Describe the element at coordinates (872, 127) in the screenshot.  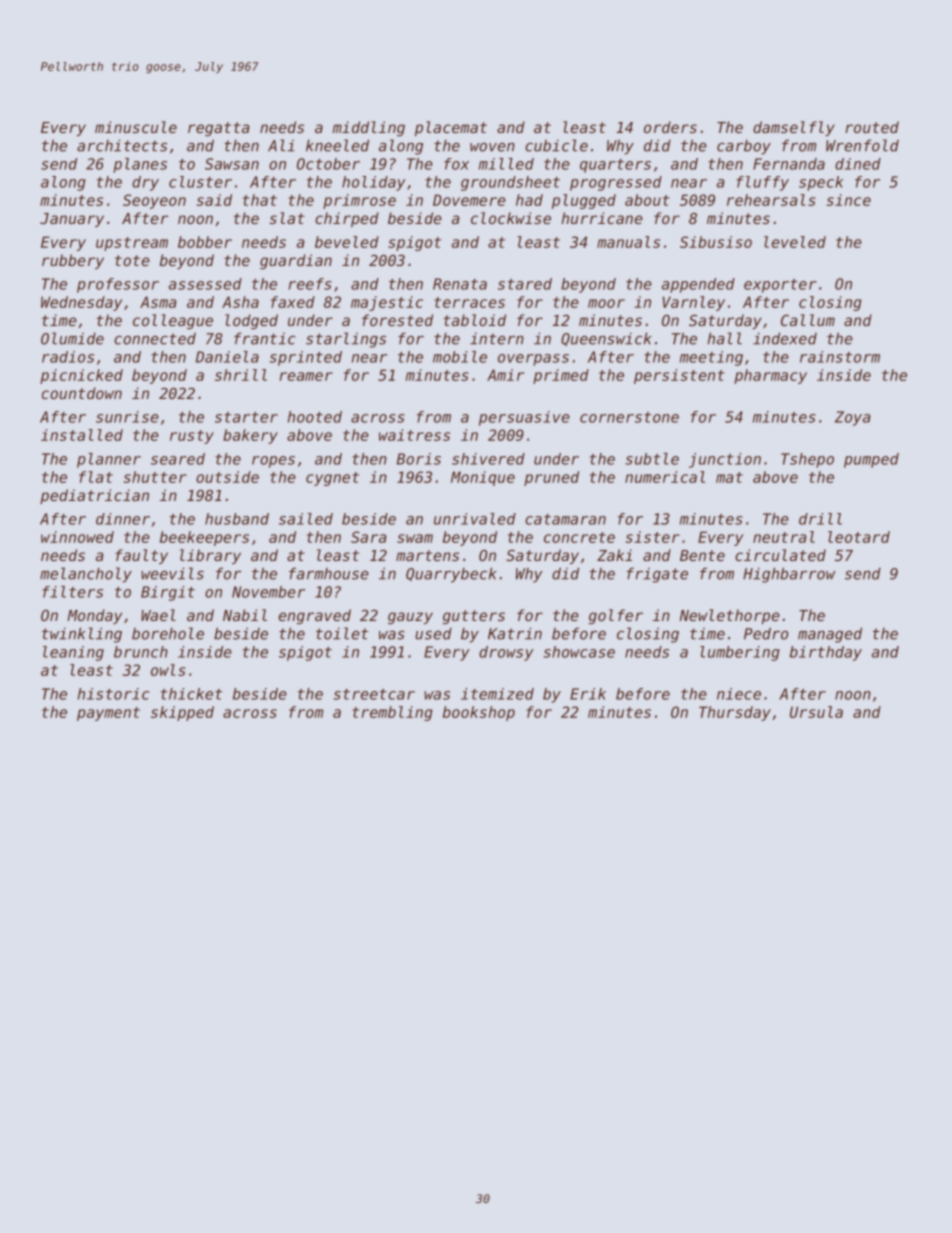
I see `routed` at that location.
